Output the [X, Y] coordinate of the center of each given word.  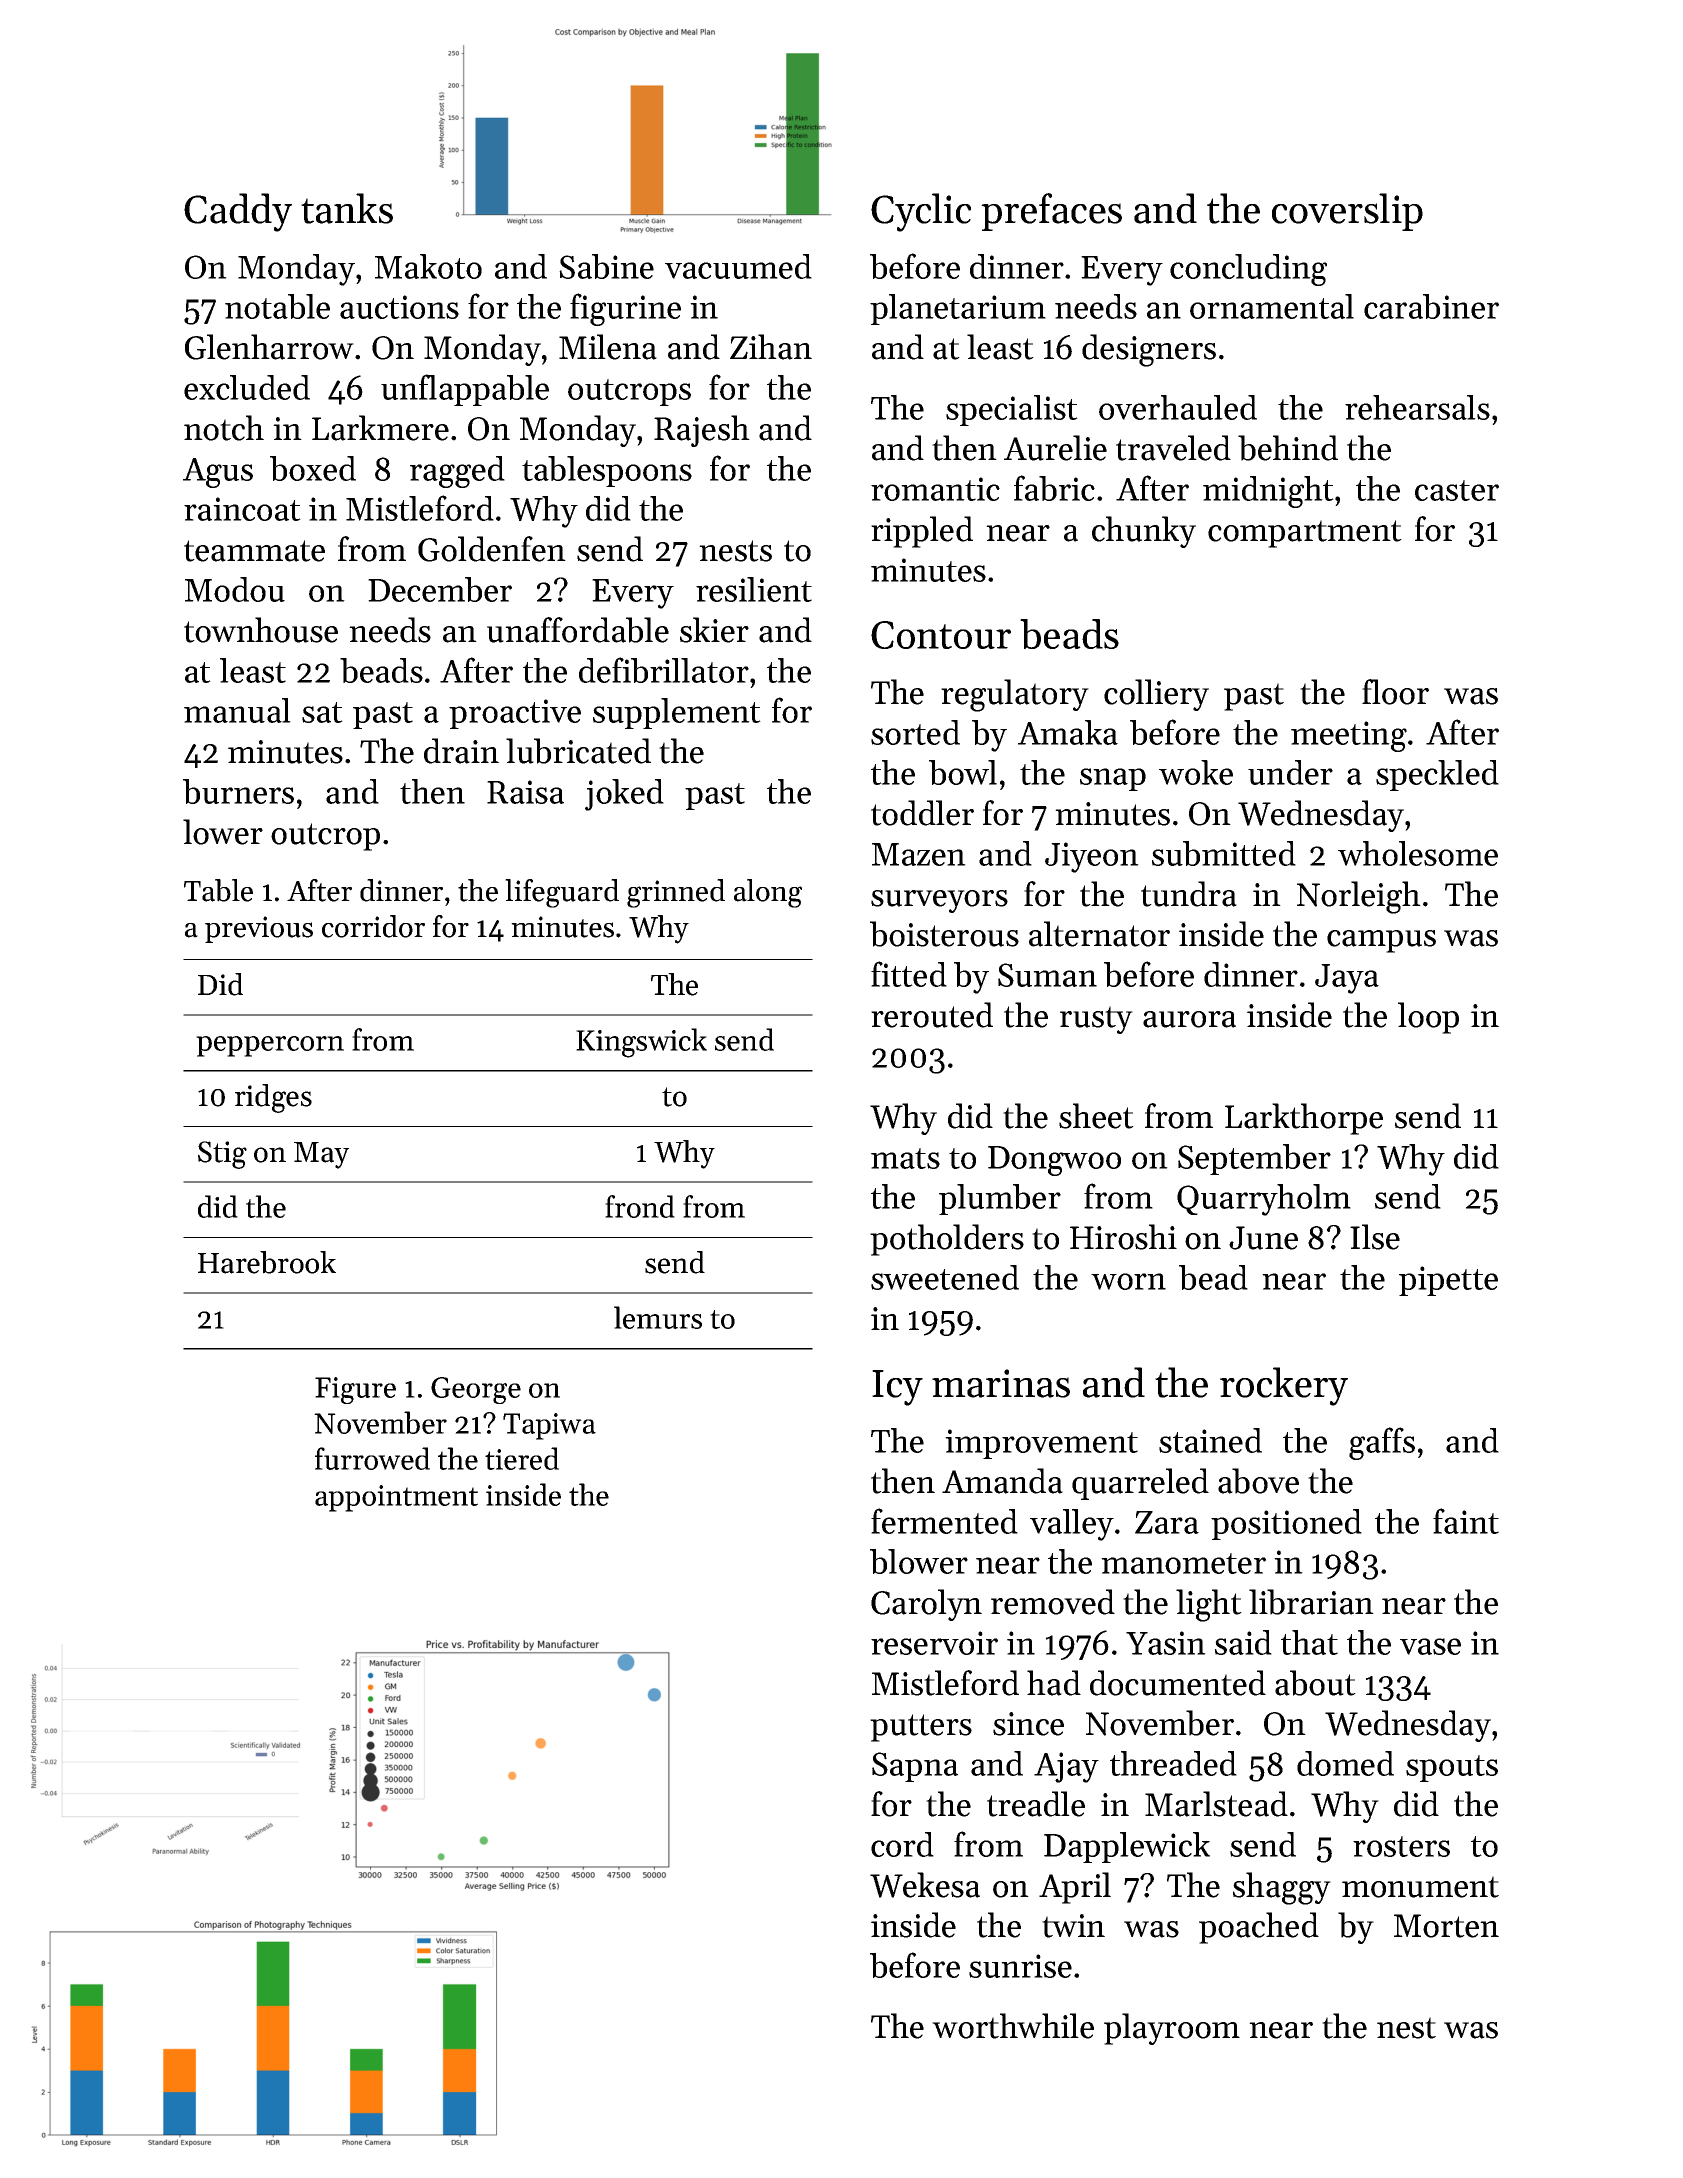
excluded [247, 387]
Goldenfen [492, 549]
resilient [754, 589]
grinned [676, 893]
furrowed [372, 1458]
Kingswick [641, 1043]
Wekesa [925, 1885]
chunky [1144, 532]
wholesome [1418, 853]
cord [902, 1844]
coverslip [1347, 212]
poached [1259, 1928]
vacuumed [738, 266]
